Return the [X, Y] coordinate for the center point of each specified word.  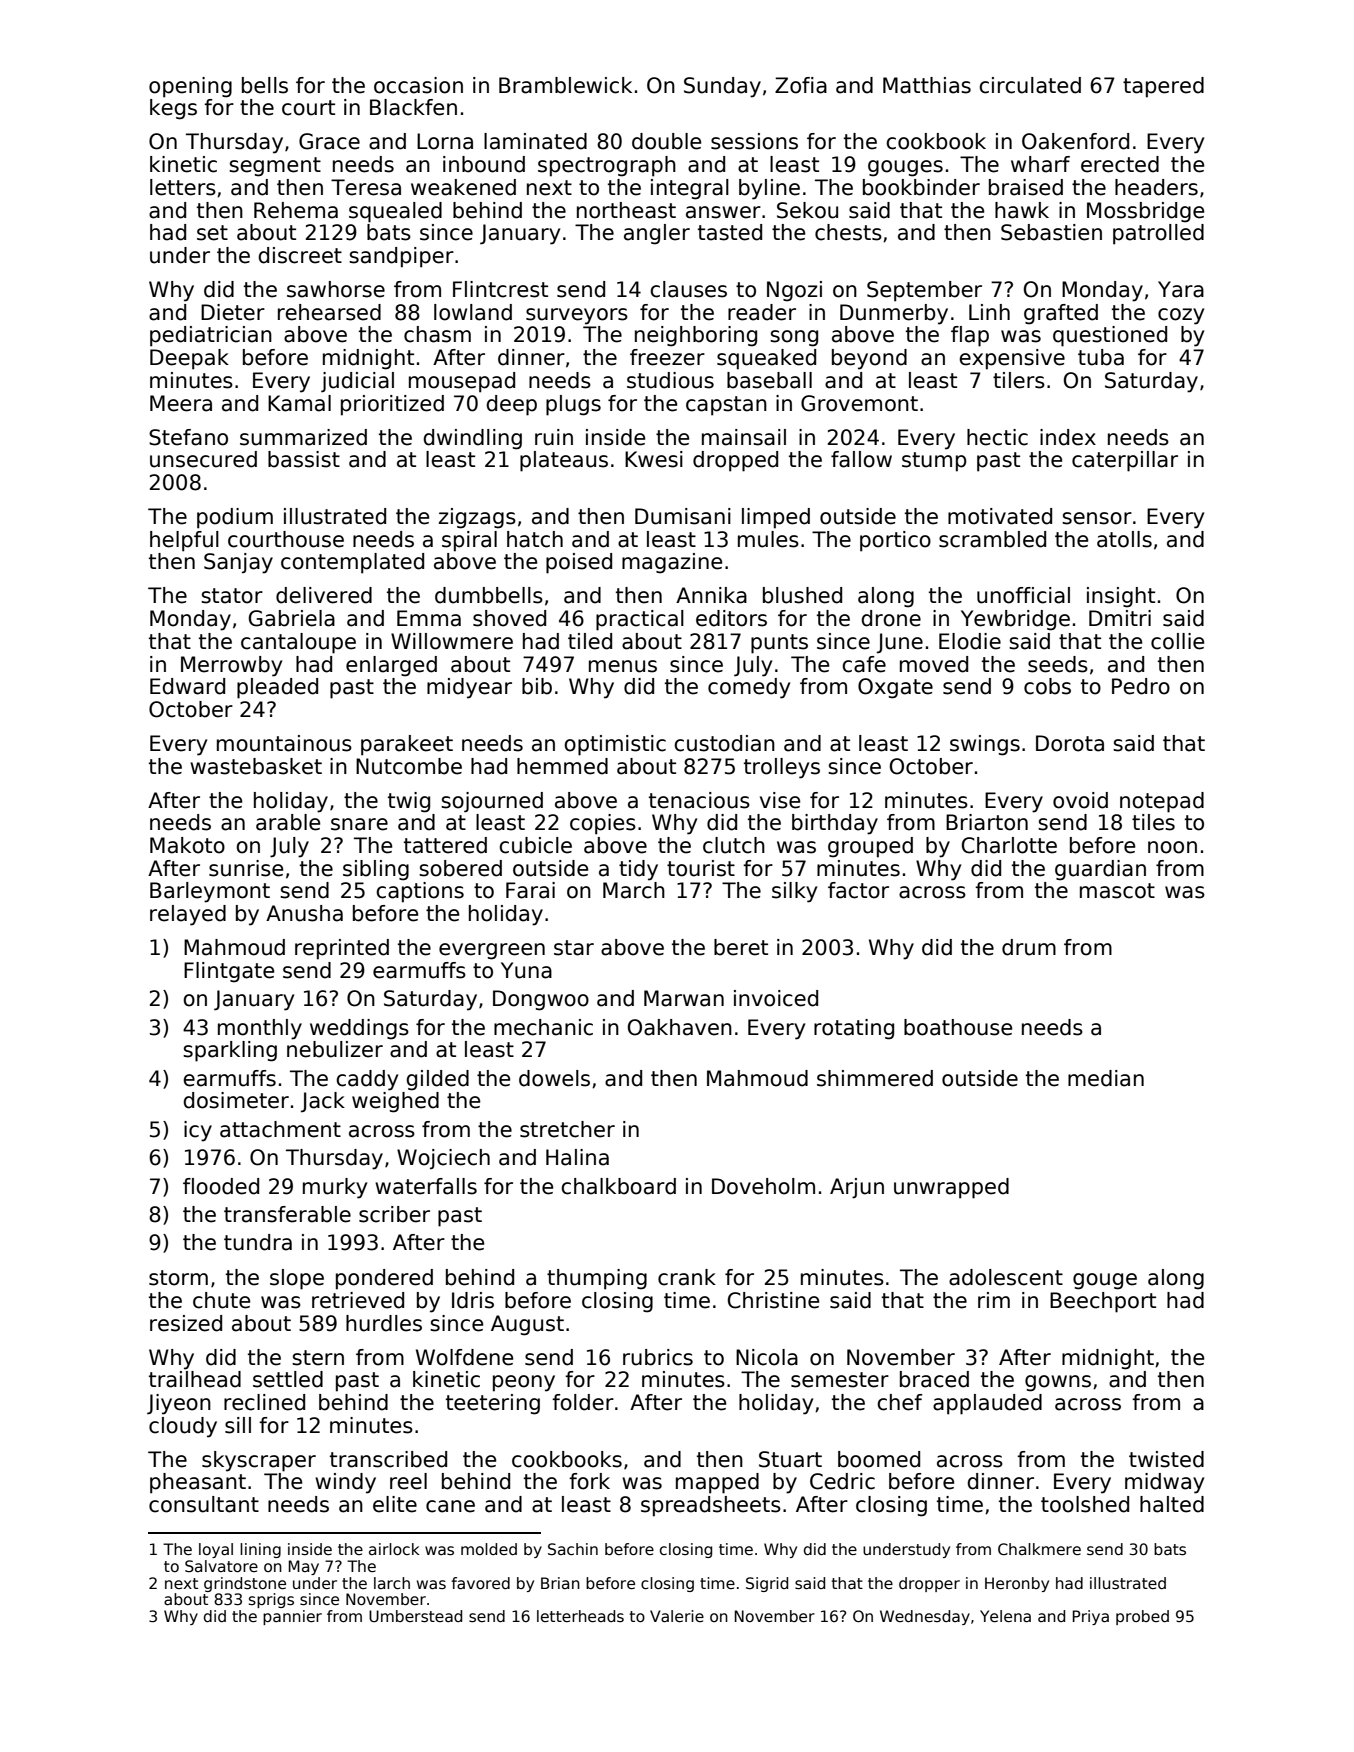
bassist [304, 459]
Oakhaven [680, 1027]
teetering [493, 1404]
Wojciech [443, 1159]
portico [895, 541]
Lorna [445, 141]
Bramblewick [565, 85]
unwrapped [951, 1188]
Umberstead [415, 1616]
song [794, 338]
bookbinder [921, 187]
